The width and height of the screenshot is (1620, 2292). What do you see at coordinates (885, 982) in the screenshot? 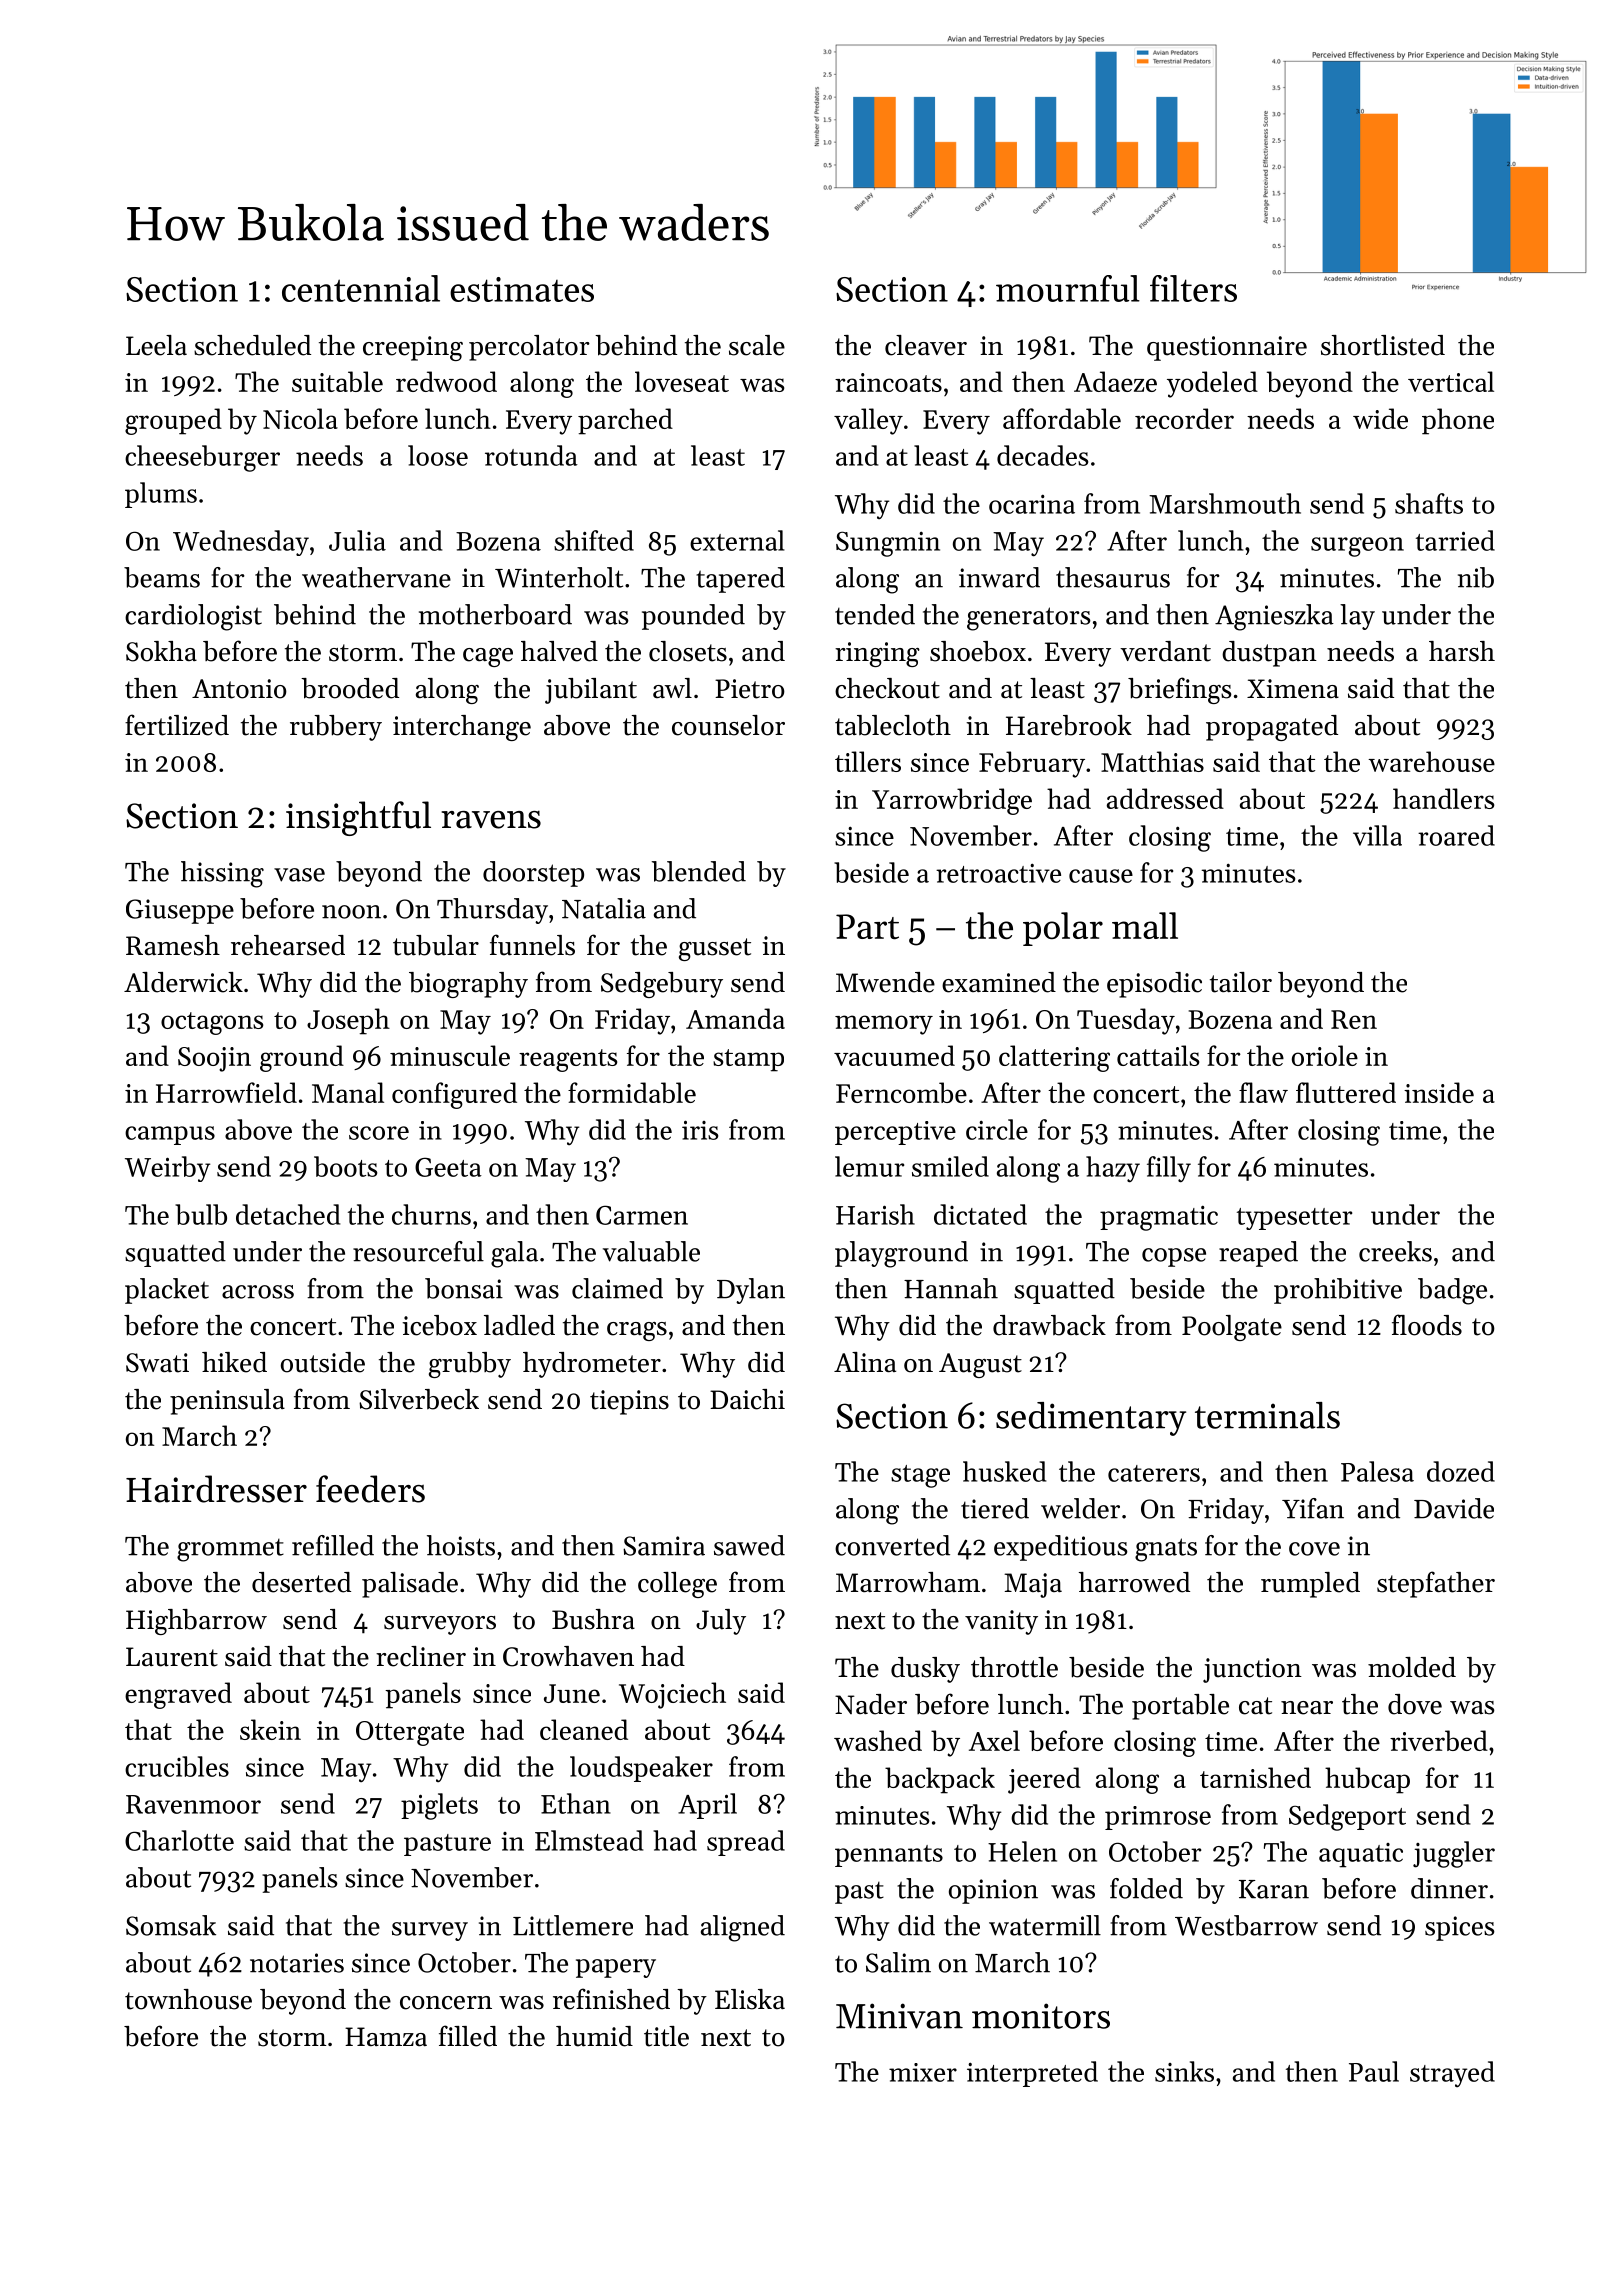
I see `Mwende` at bounding box center [885, 982].
